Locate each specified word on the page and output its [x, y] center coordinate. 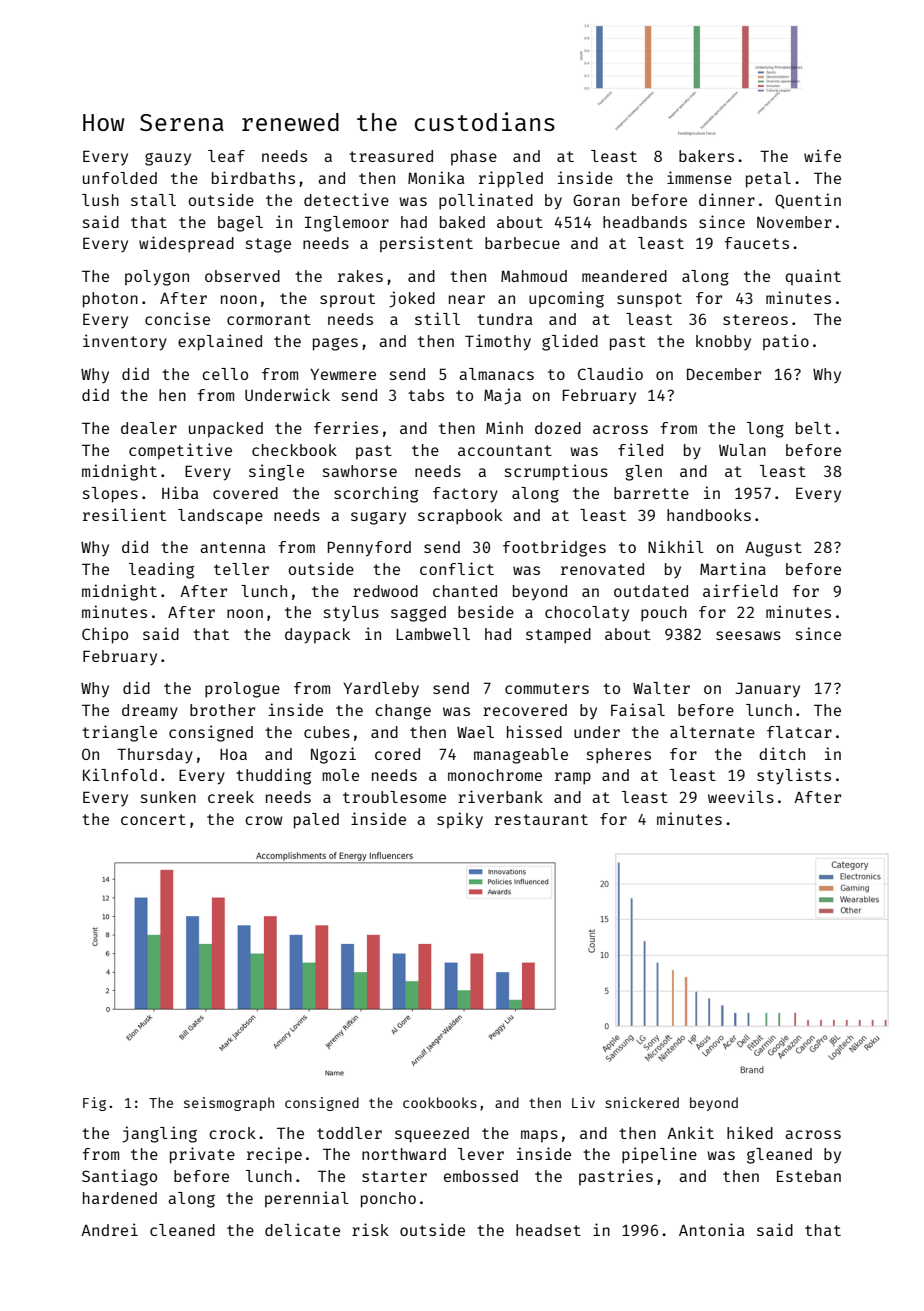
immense [699, 177]
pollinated [486, 201]
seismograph [229, 1104]
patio [786, 342]
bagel [240, 224]
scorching [376, 494]
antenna [233, 547]
